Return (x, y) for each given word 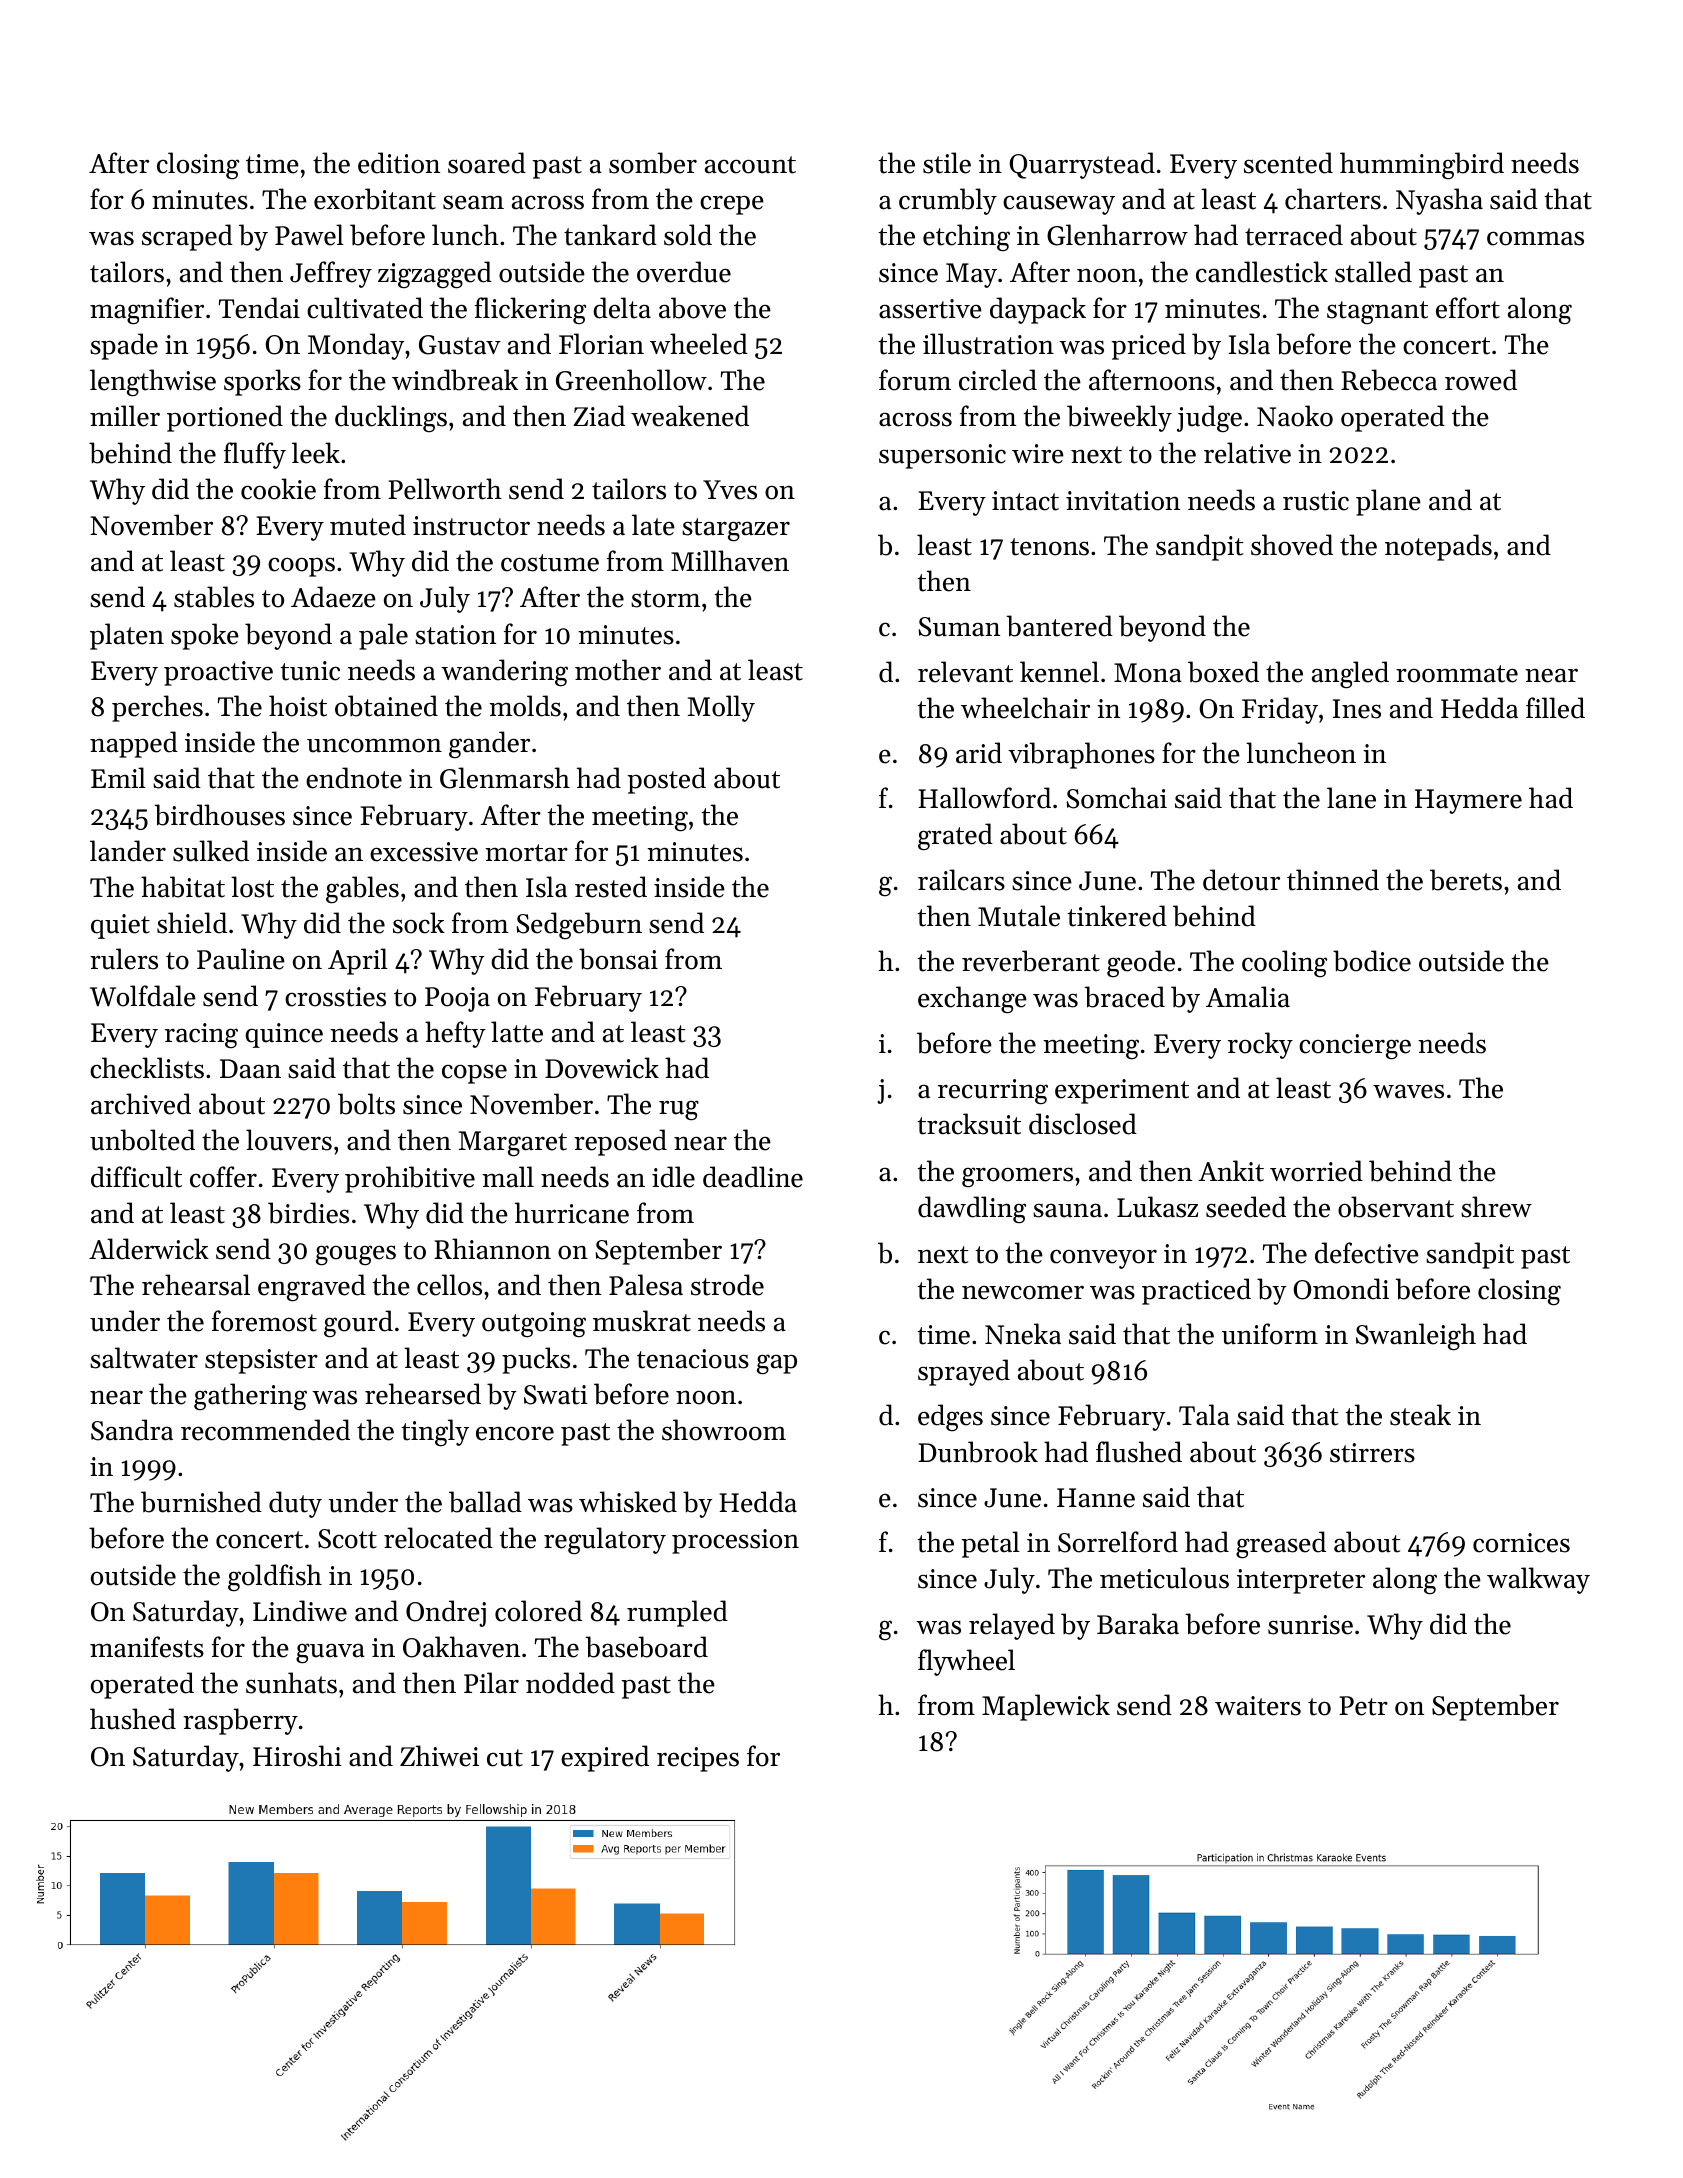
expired (605, 1758)
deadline (753, 1177)
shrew (1496, 1207)
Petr (1363, 1706)
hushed (133, 1719)
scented (1288, 163)
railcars (961, 880)
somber (653, 163)
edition (399, 163)
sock (419, 923)
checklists (147, 1068)
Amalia (1248, 997)
